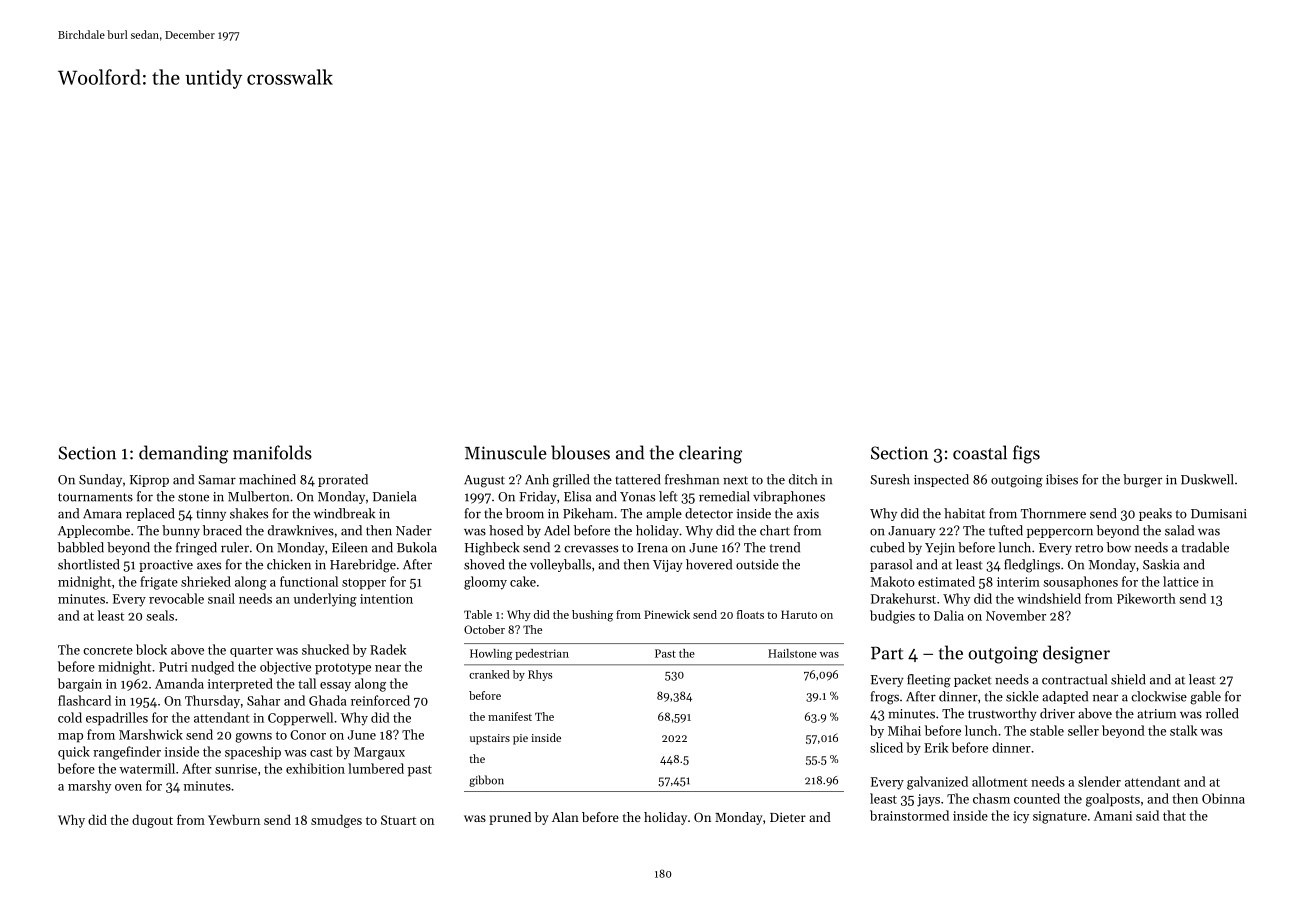 The height and width of the screenshot is (924, 1308). I want to click on seals, so click(160, 615).
